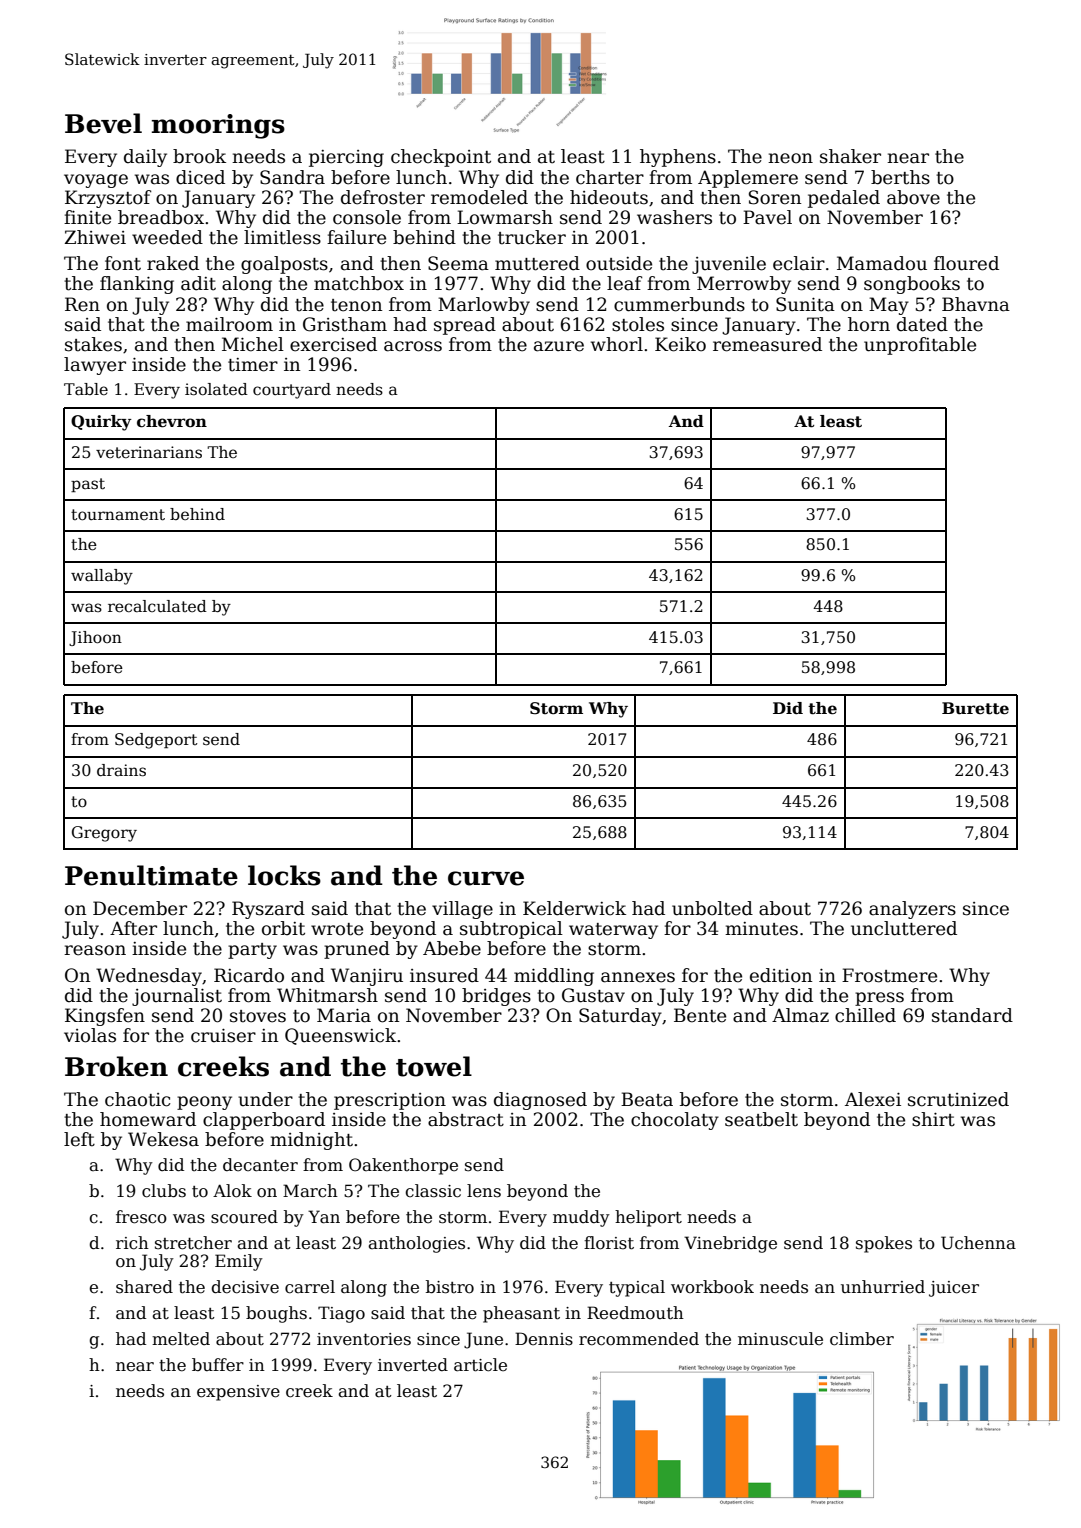 Image resolution: width=1081 pixels, height=1528 pixels. Describe the element at coordinates (484, 1191) in the screenshot. I see `lens` at that location.
